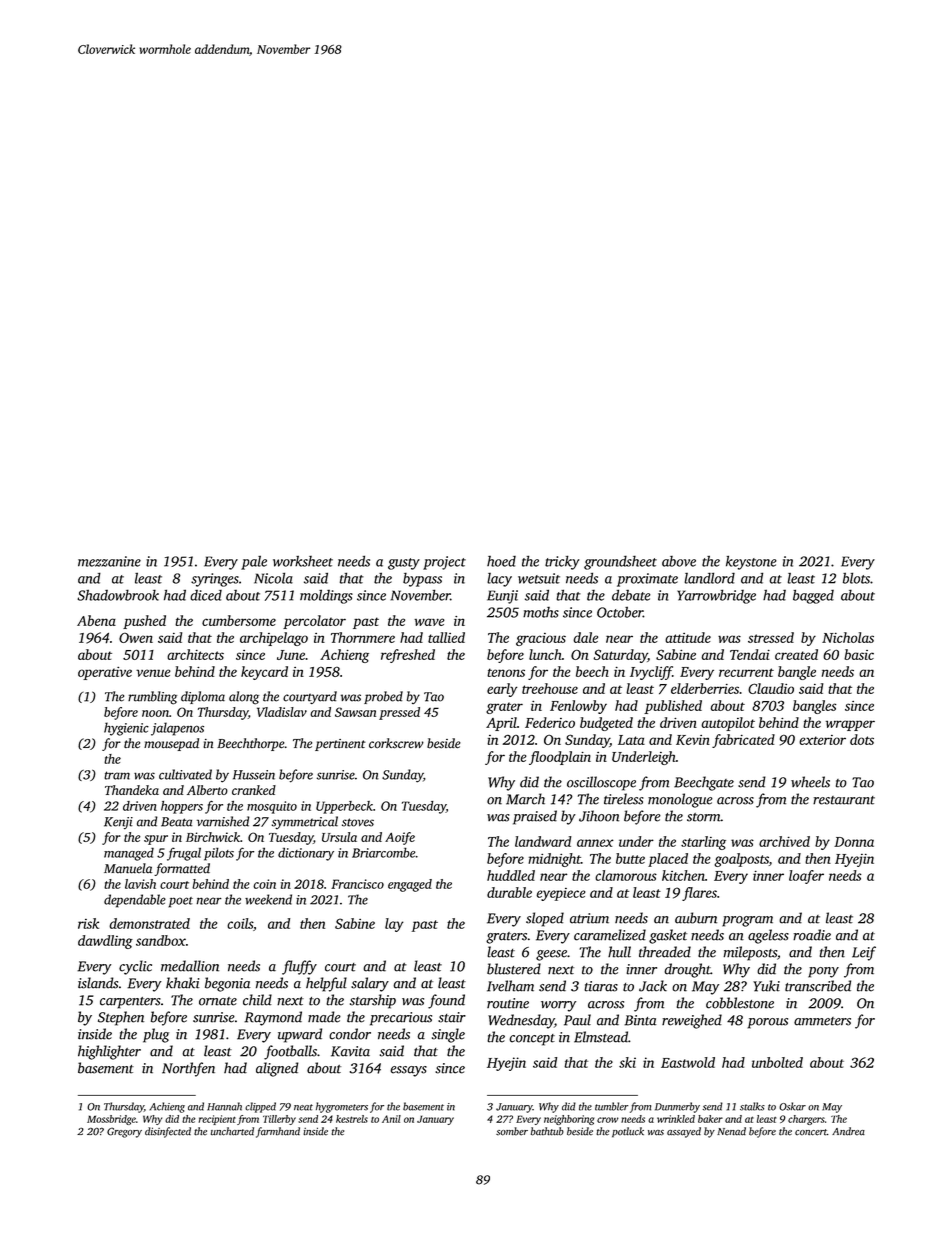 This page has height=1233, width=952. I want to click on Gregory, so click(124, 1132).
